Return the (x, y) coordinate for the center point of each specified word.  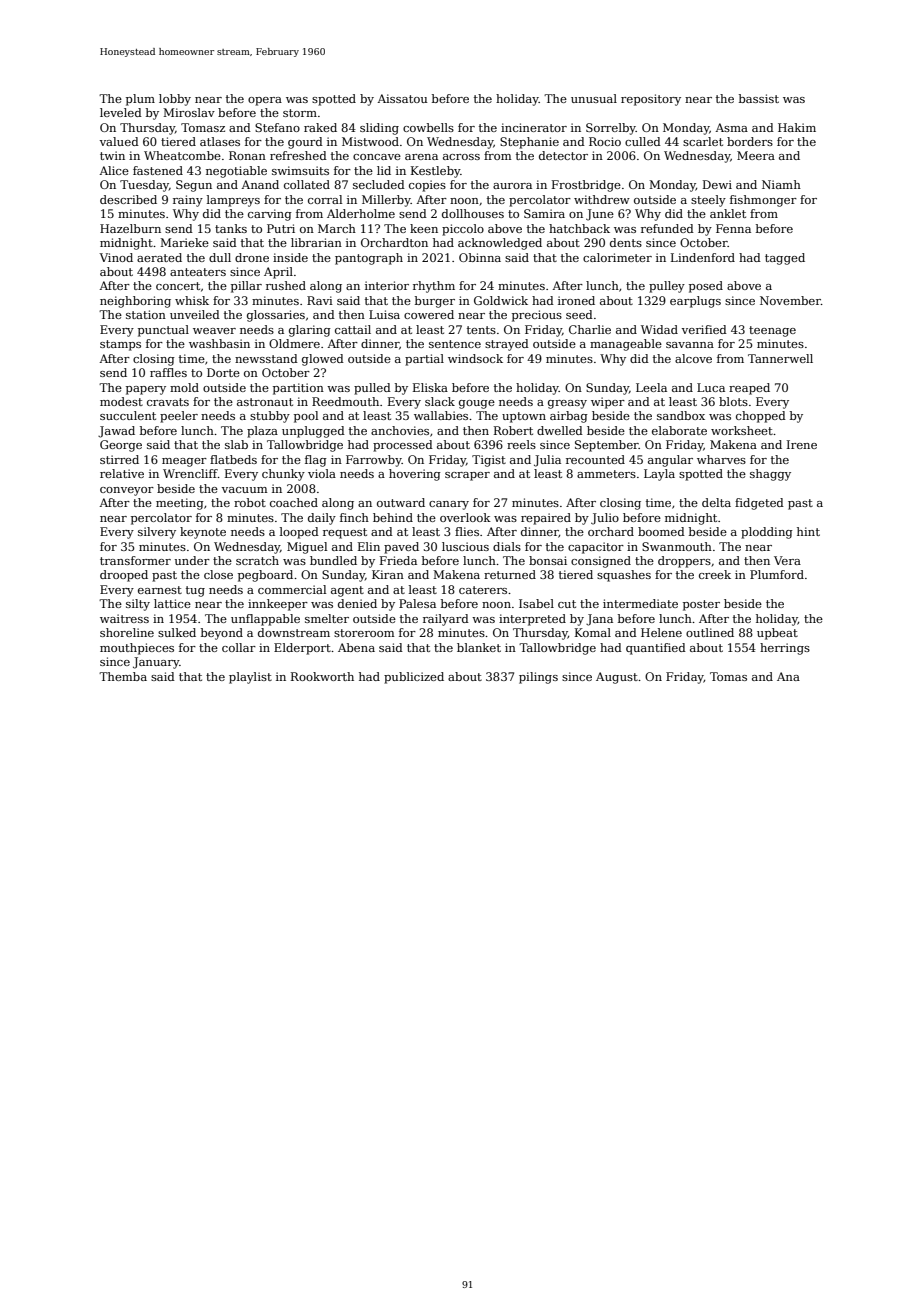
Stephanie (529, 143)
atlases (220, 141)
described (128, 199)
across (461, 157)
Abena (356, 647)
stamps (120, 345)
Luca (711, 387)
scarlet (703, 141)
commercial (292, 589)
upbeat (777, 634)
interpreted (532, 620)
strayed (507, 345)
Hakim (797, 127)
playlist (250, 678)
